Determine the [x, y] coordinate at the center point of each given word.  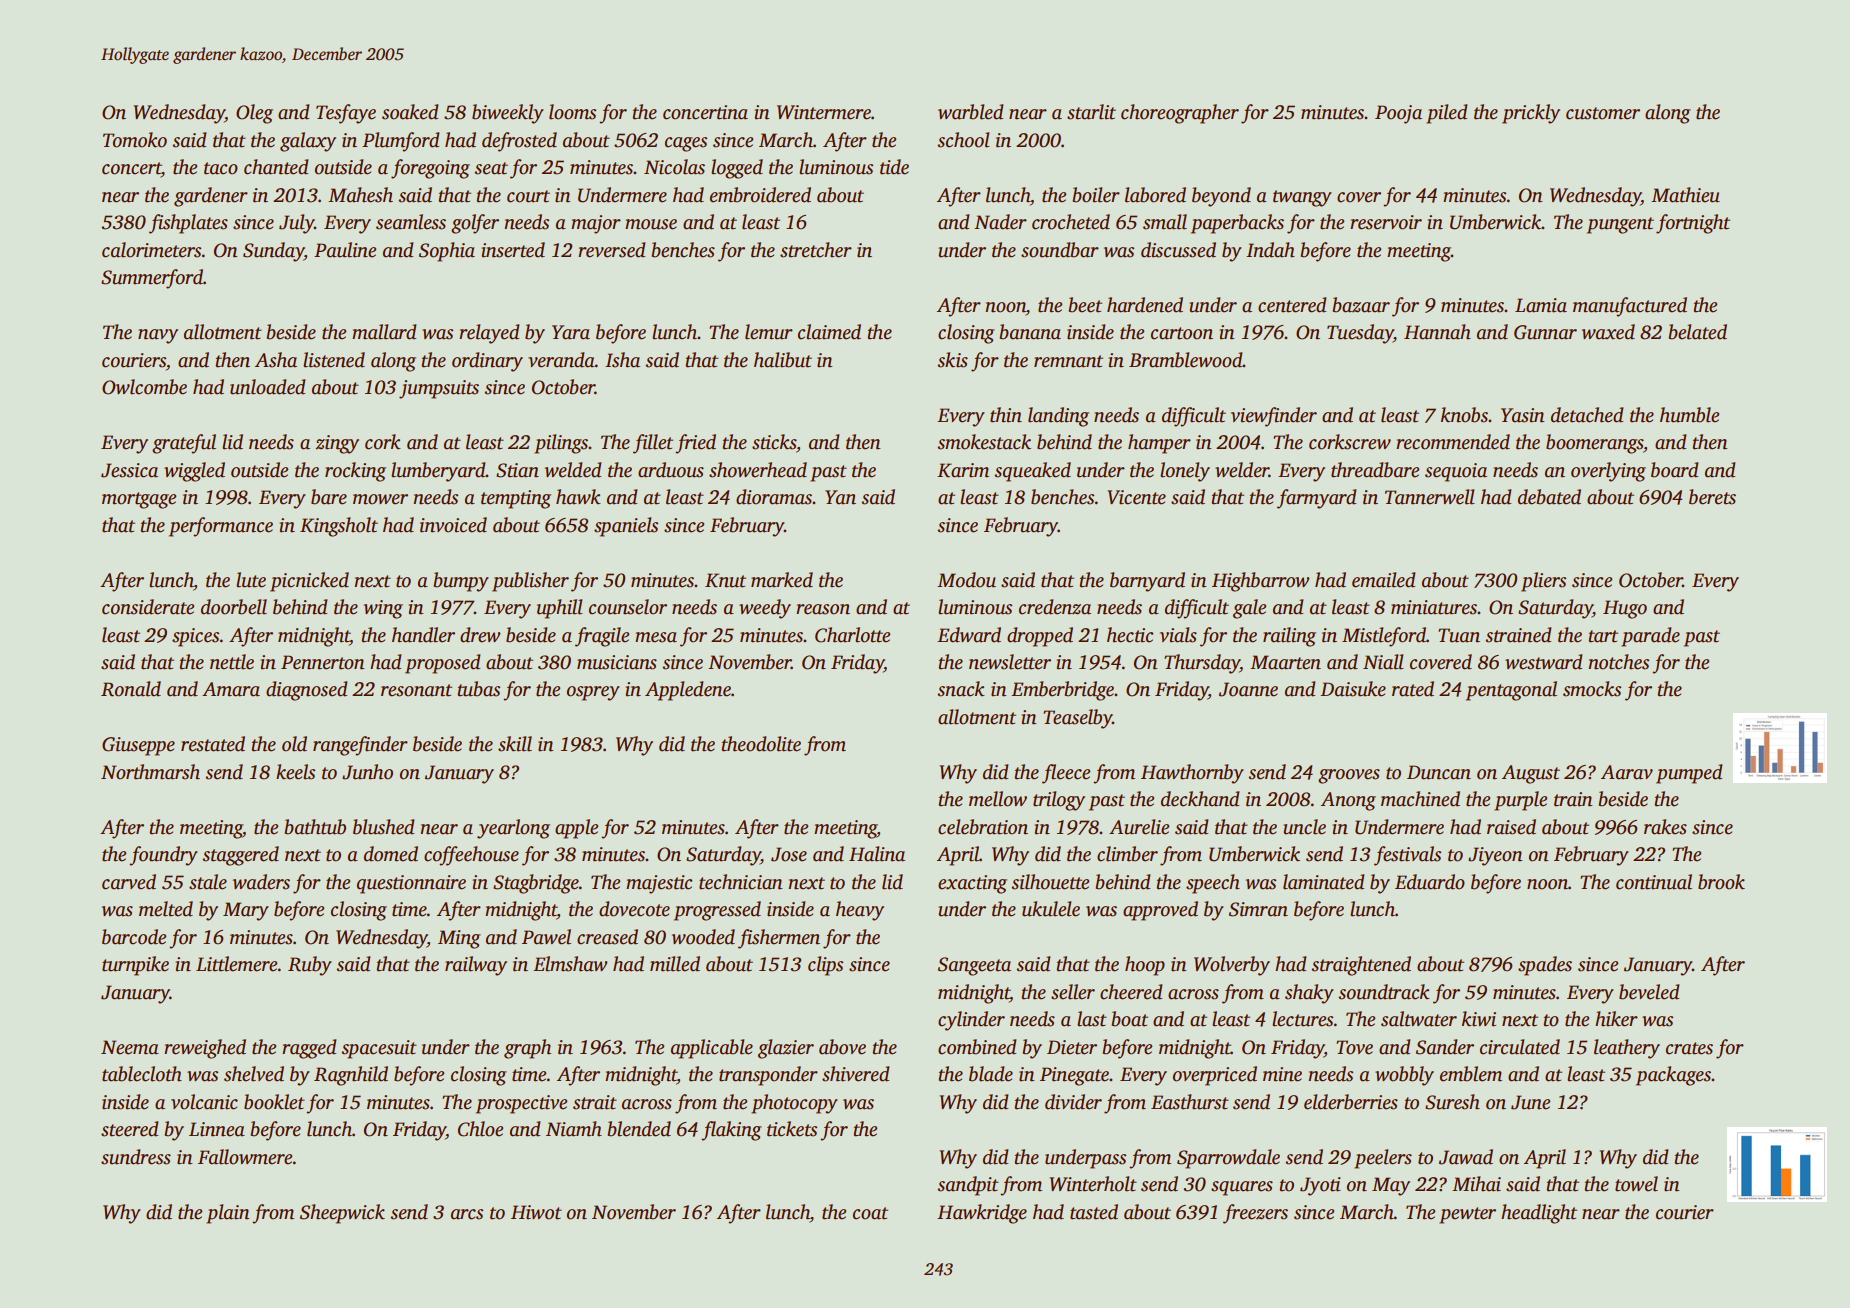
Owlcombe [144, 387]
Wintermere [824, 112]
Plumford [400, 142]
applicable [712, 1049]
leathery [1627, 1049]
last [1092, 1019]
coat [870, 1213]
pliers [1543, 582]
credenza [1055, 607]
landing [1058, 417]
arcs [467, 1214]
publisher [530, 582]
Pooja [1398, 114]
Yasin [1523, 415]
